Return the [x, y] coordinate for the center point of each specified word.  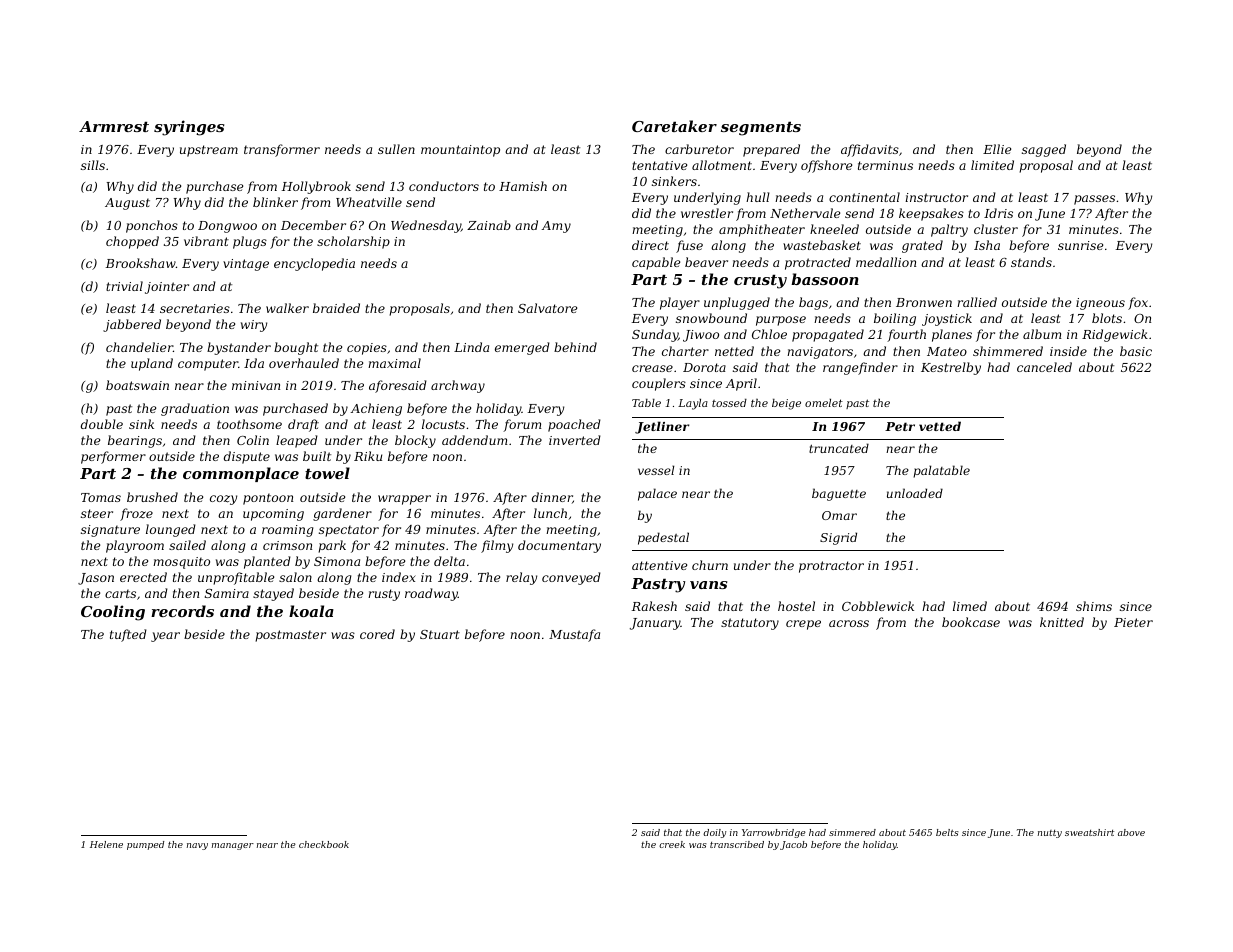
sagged [1044, 150]
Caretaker [674, 126]
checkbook [324, 844]
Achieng [376, 409]
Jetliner [662, 427]
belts [947, 832]
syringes [189, 128]
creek [672, 844]
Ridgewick [1115, 335]
